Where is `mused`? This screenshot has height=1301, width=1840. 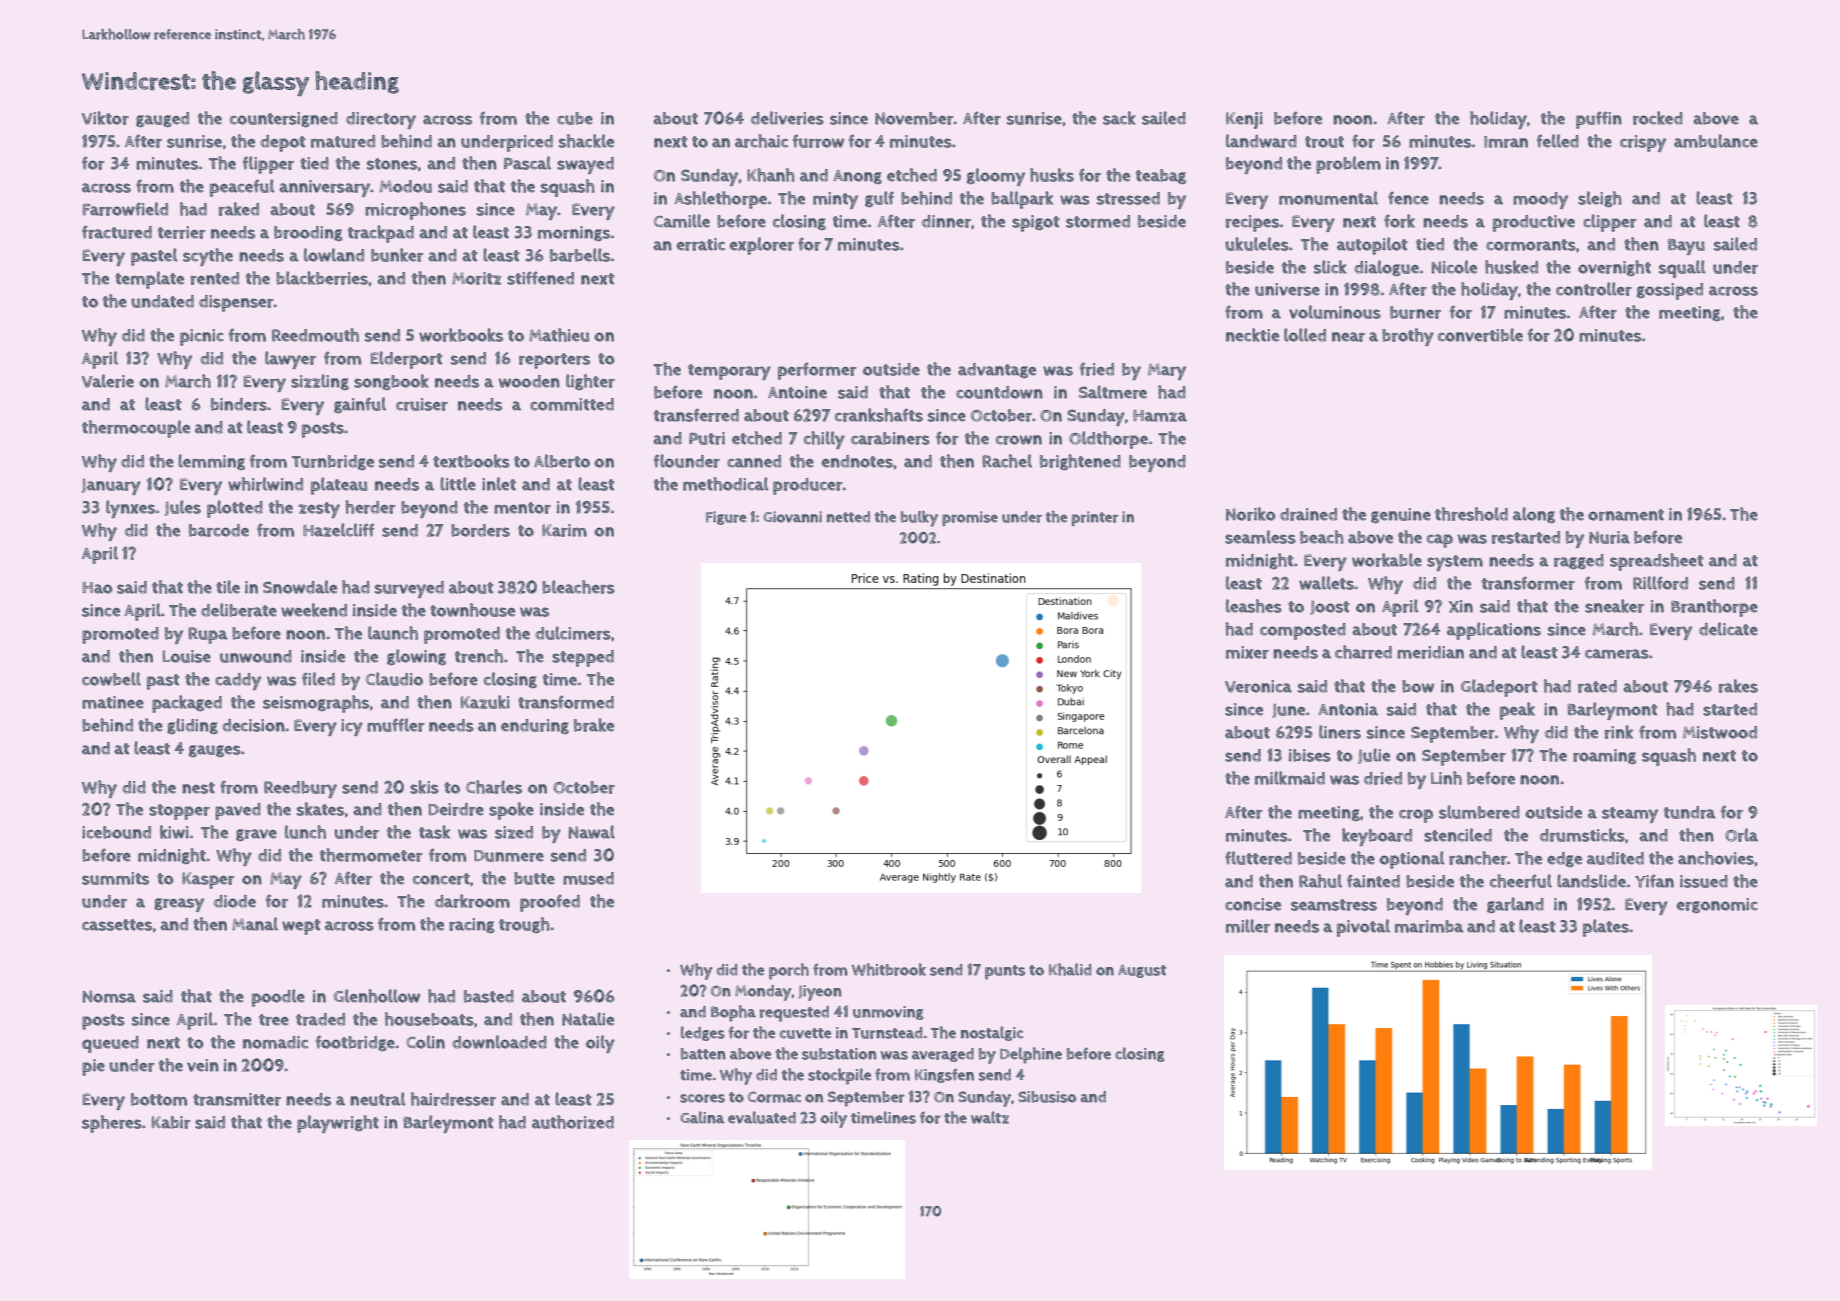
mused is located at coordinates (588, 878).
